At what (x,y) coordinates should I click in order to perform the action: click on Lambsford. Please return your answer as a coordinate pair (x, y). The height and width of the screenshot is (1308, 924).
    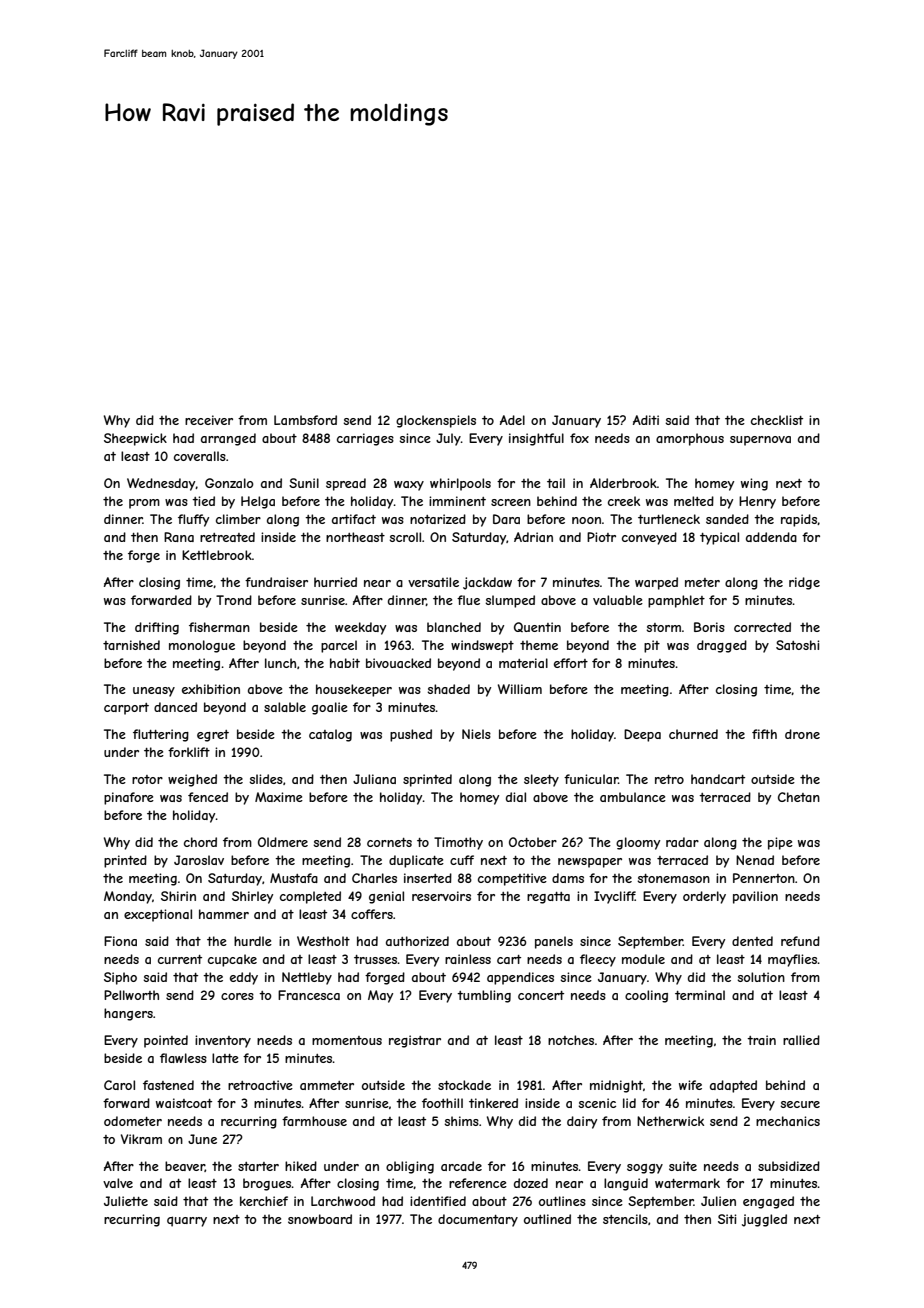
    Looking at the image, I should click on (305, 420).
